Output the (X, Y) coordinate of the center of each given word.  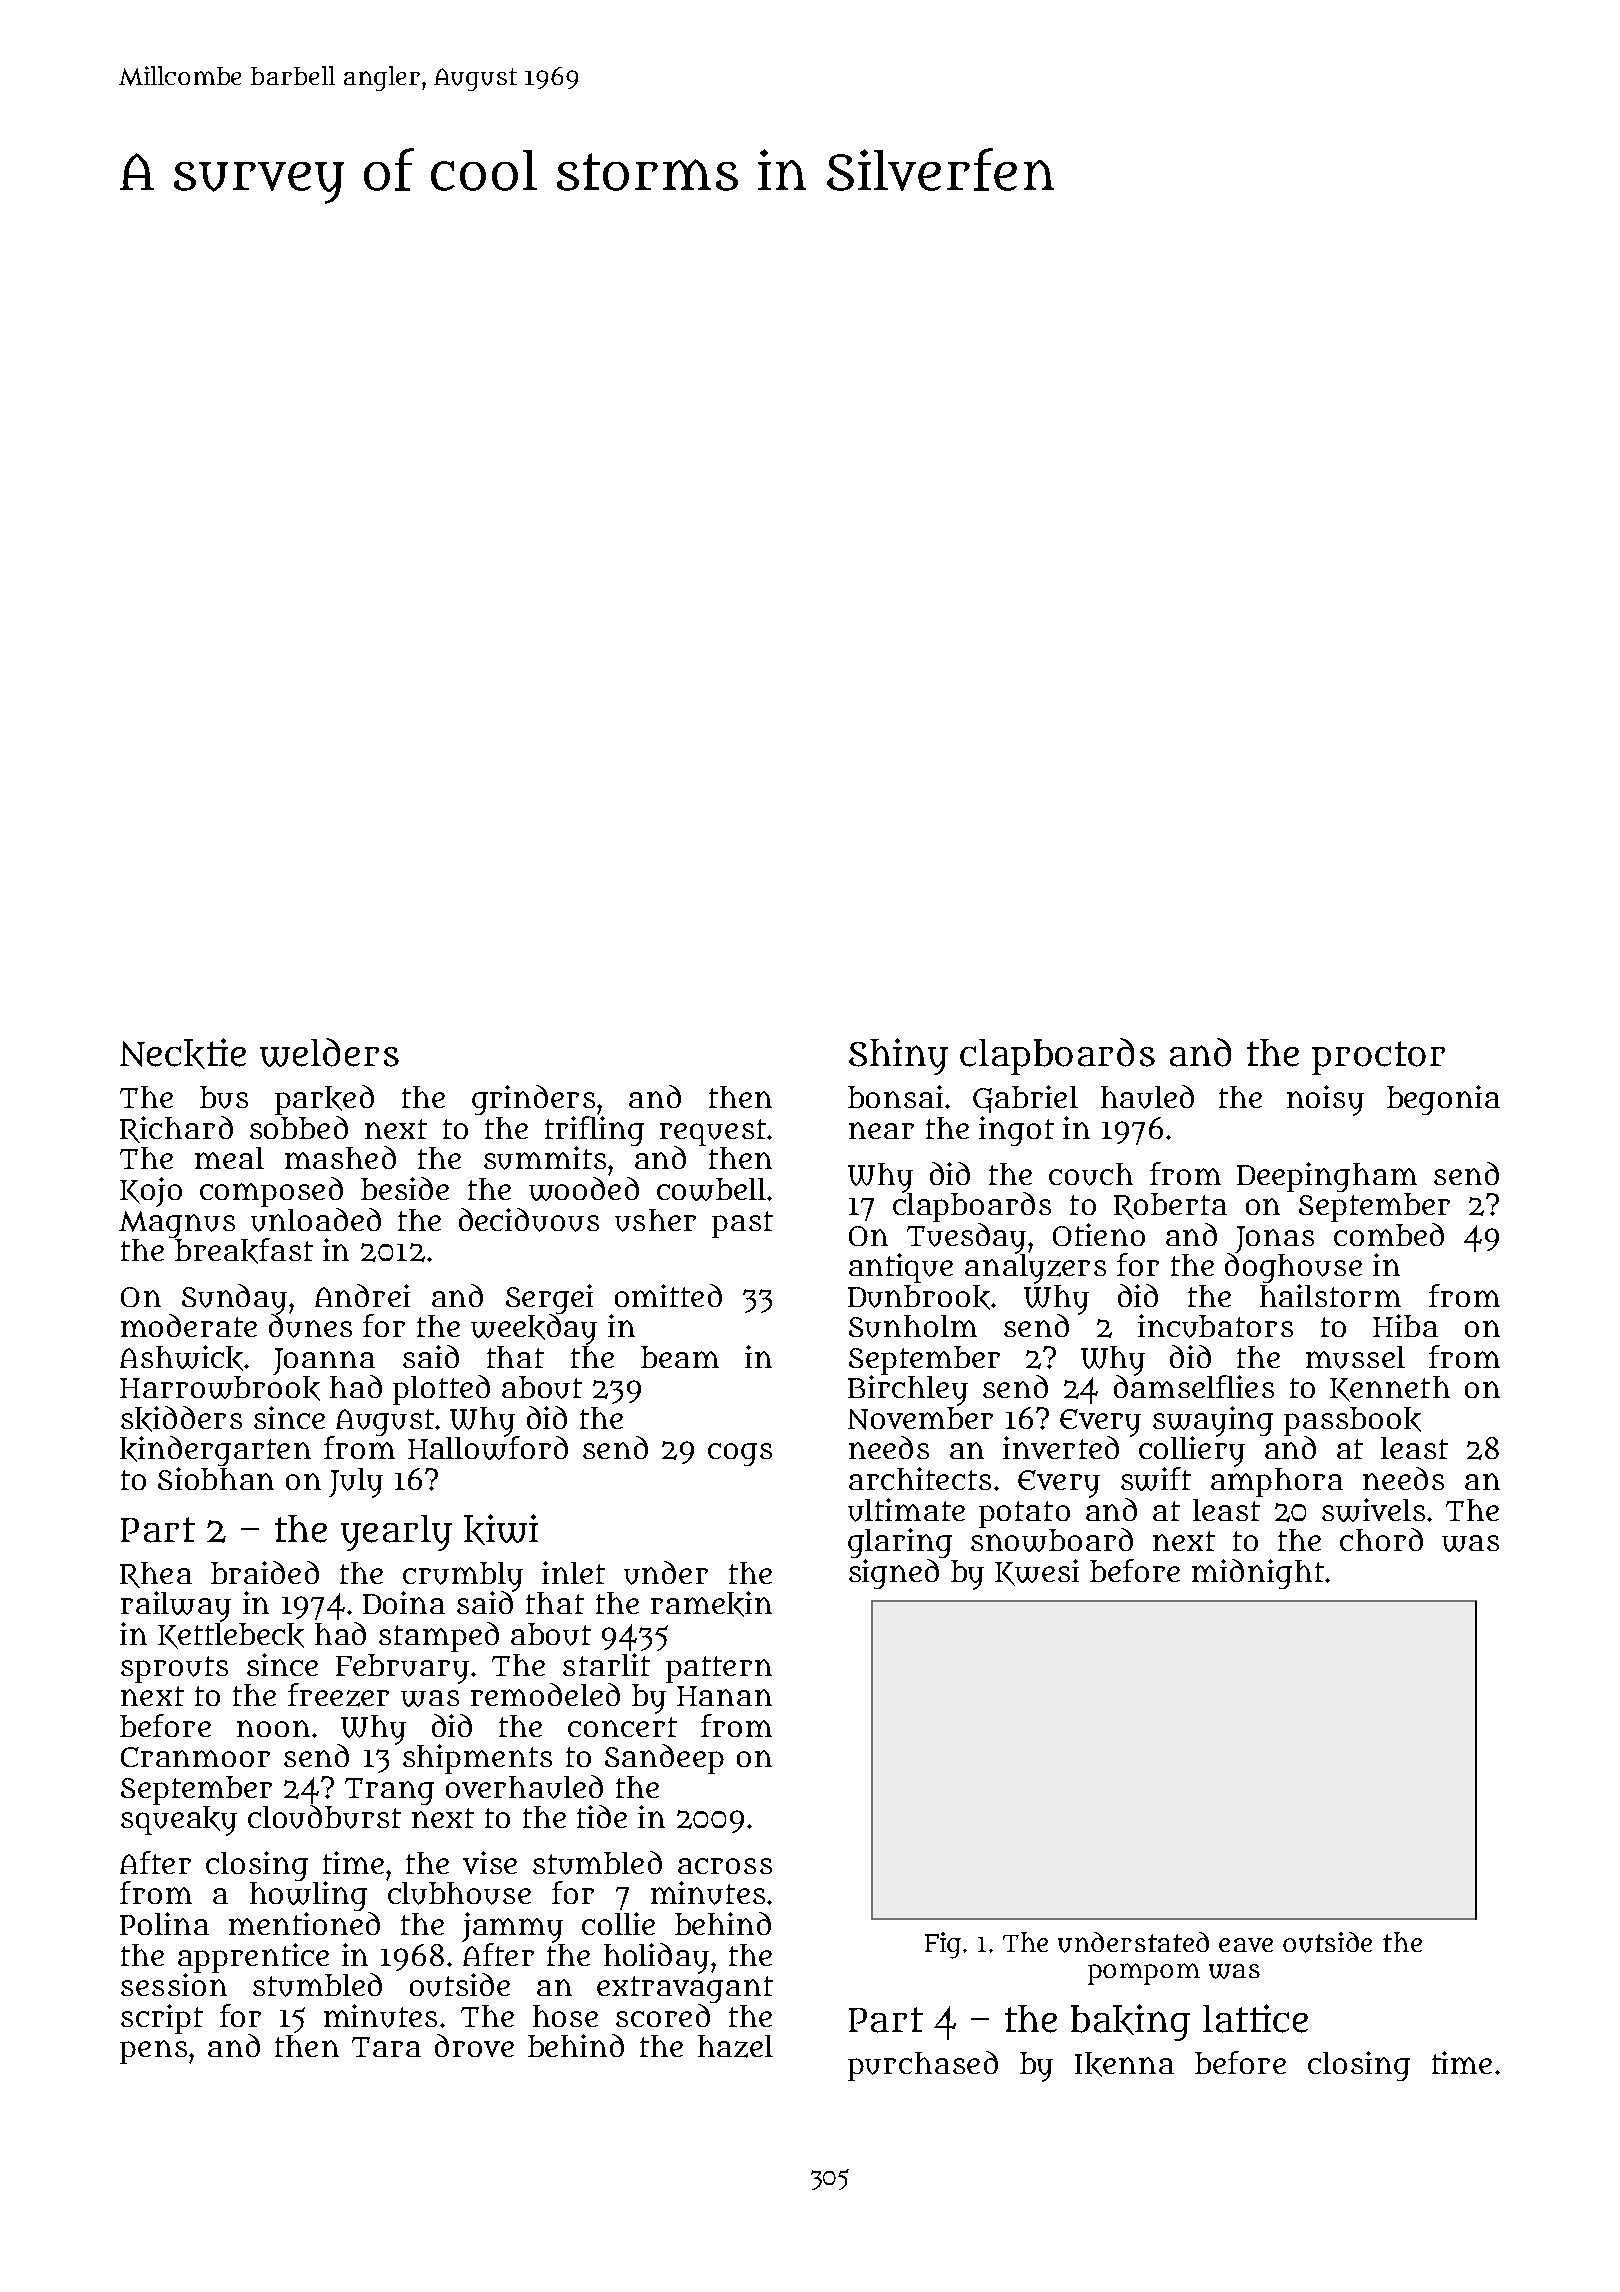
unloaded (316, 1220)
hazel (735, 2046)
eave (1246, 1945)
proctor (1378, 1058)
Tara (386, 2047)
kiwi (501, 1529)
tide (602, 1816)
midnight (1258, 1574)
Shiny (898, 1056)
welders (329, 1052)
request (713, 1132)
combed (1389, 1234)
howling (308, 1896)
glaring (900, 1543)
